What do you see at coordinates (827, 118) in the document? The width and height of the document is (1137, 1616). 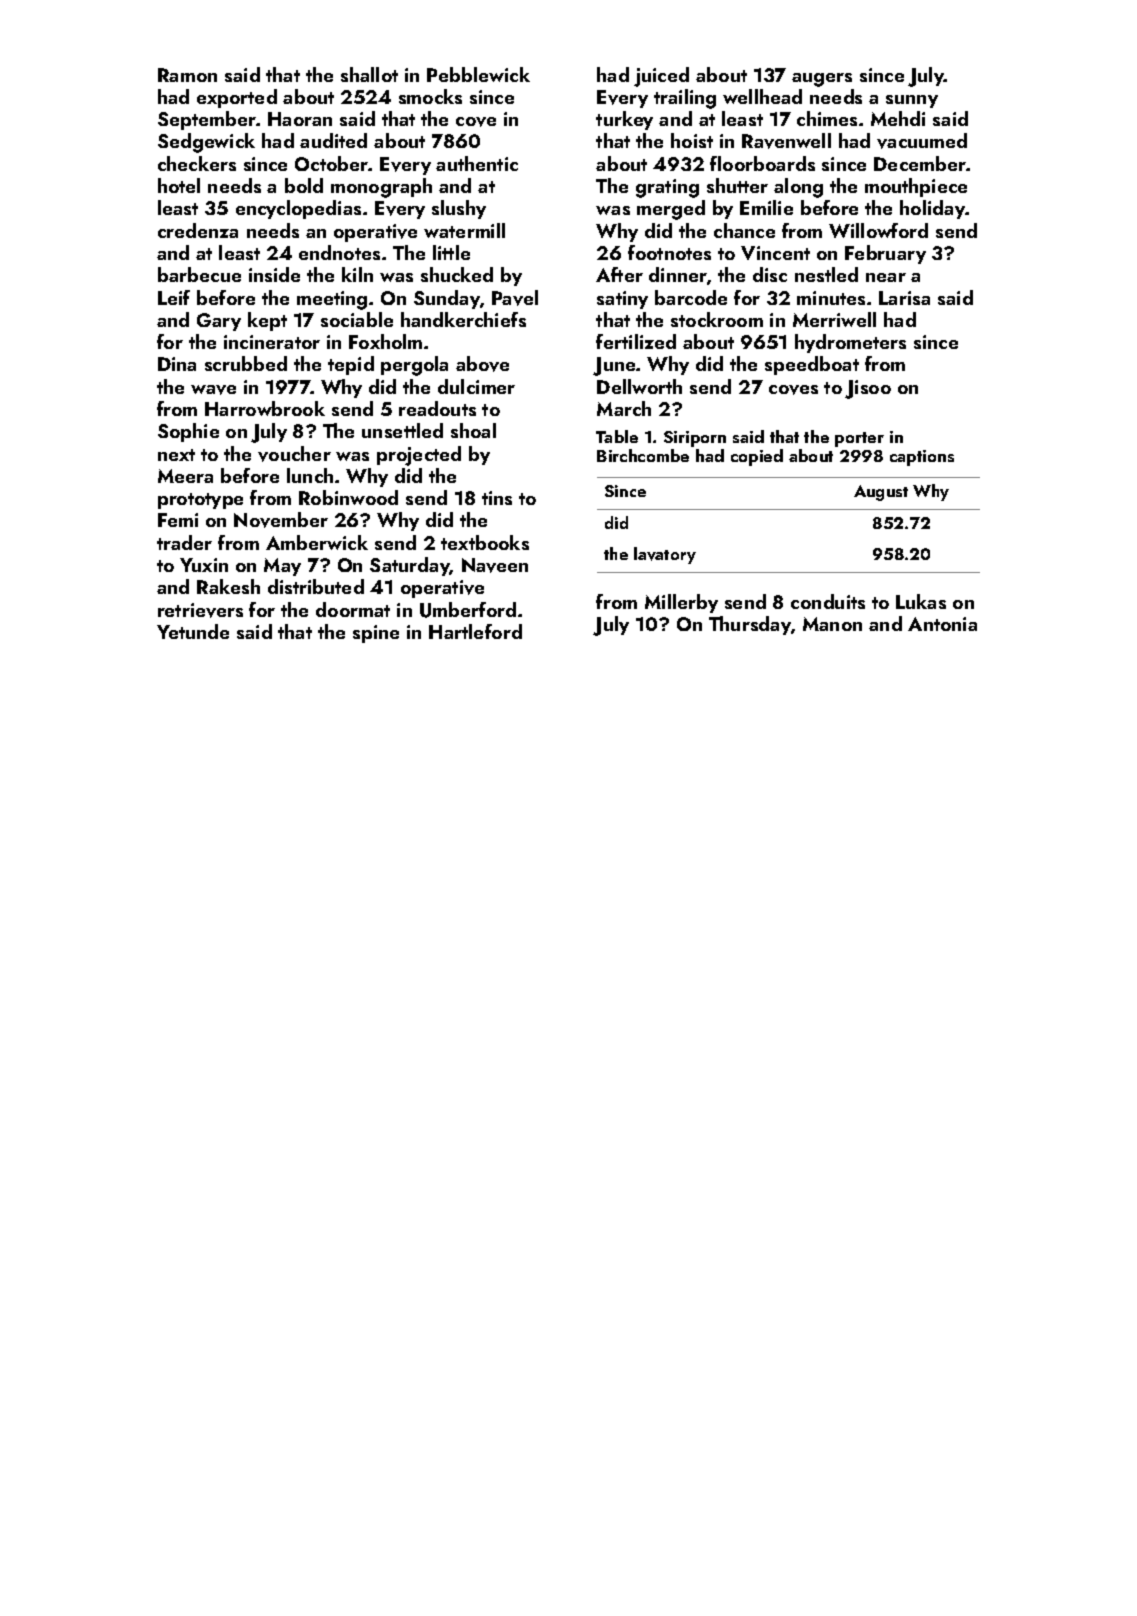 I see `chimes` at bounding box center [827, 118].
